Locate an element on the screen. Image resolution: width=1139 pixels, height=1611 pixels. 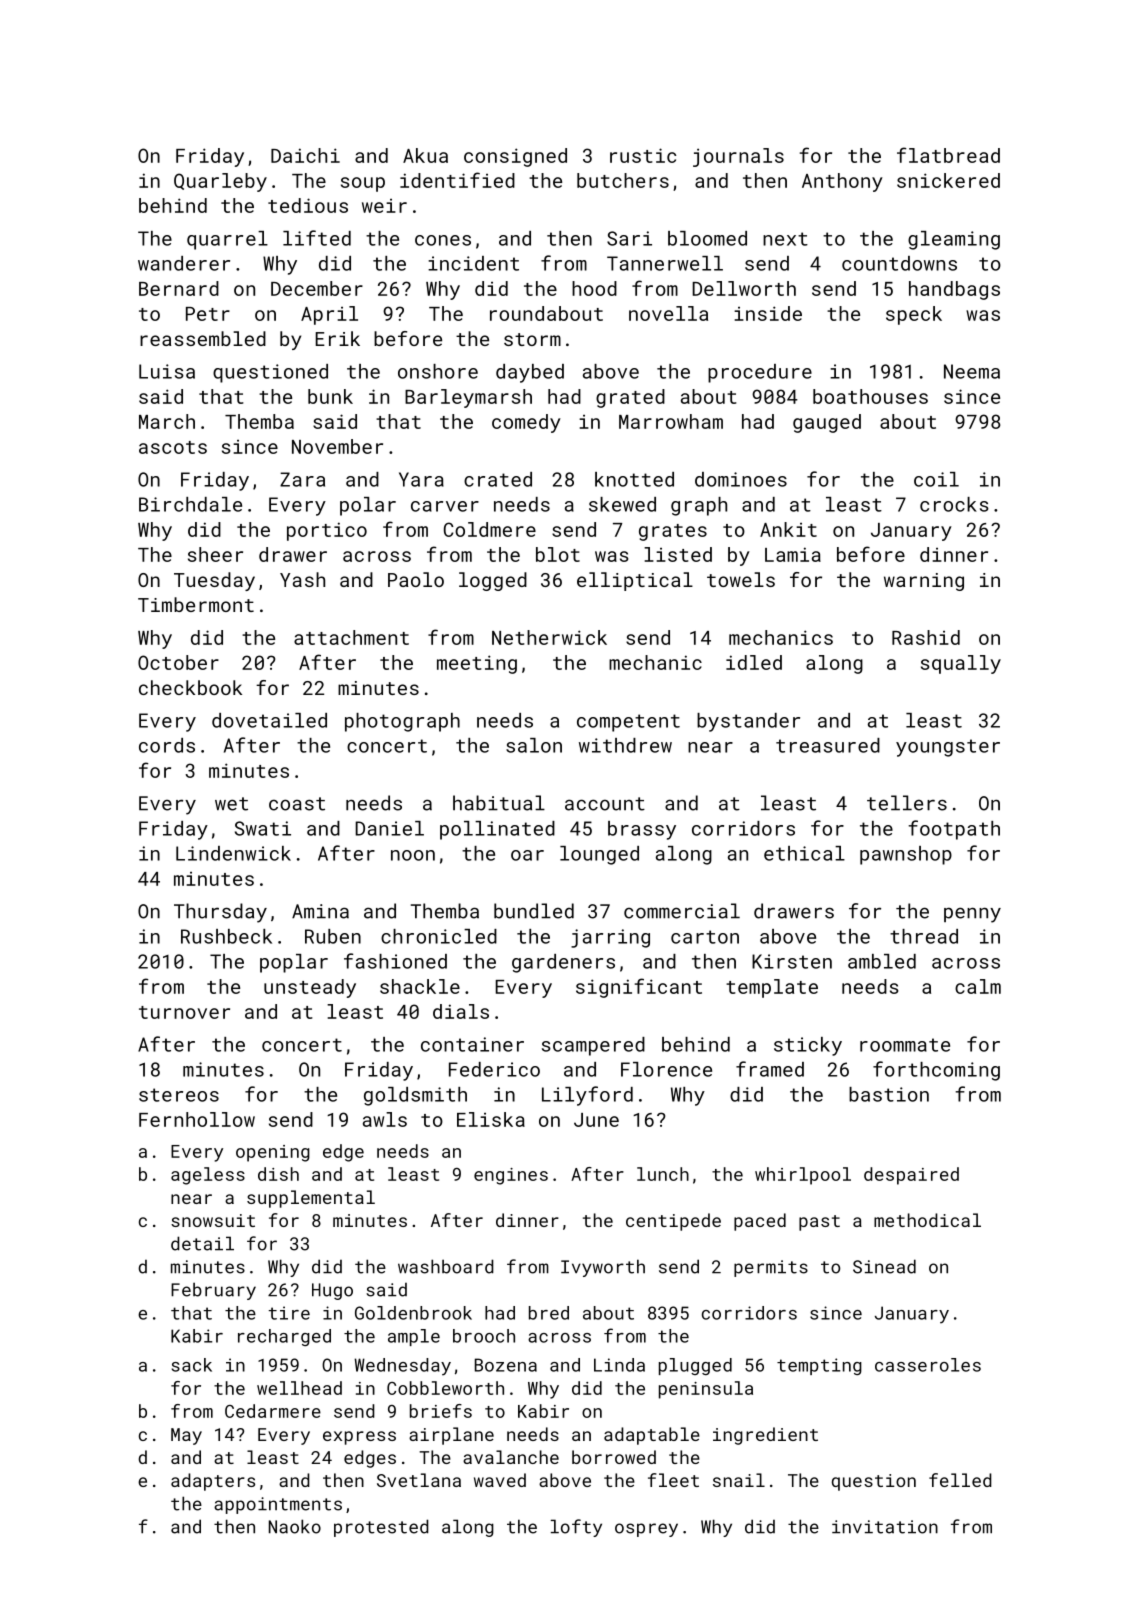
Naoko is located at coordinates (295, 1526).
